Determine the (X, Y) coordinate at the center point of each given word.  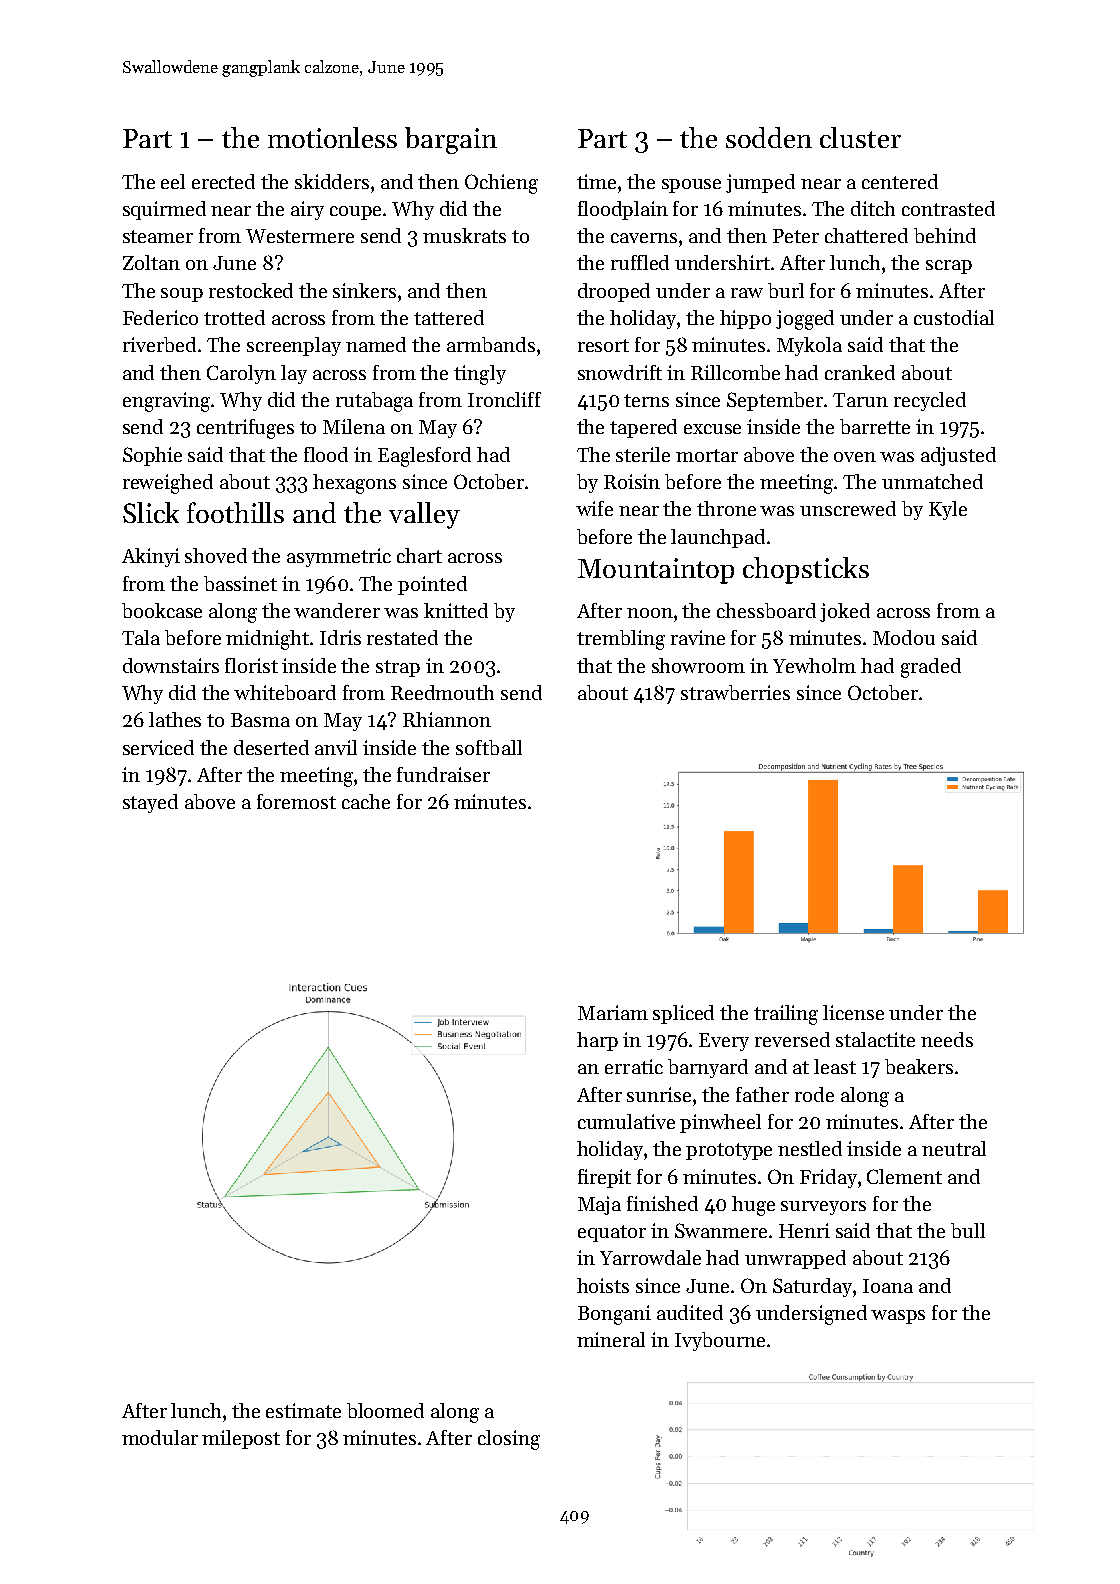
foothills (235, 512)
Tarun (860, 400)
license (853, 1012)
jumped (760, 183)
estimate (303, 1410)
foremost (296, 801)
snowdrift (620, 372)
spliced (683, 1014)
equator (612, 1233)
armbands (491, 344)
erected (223, 181)
